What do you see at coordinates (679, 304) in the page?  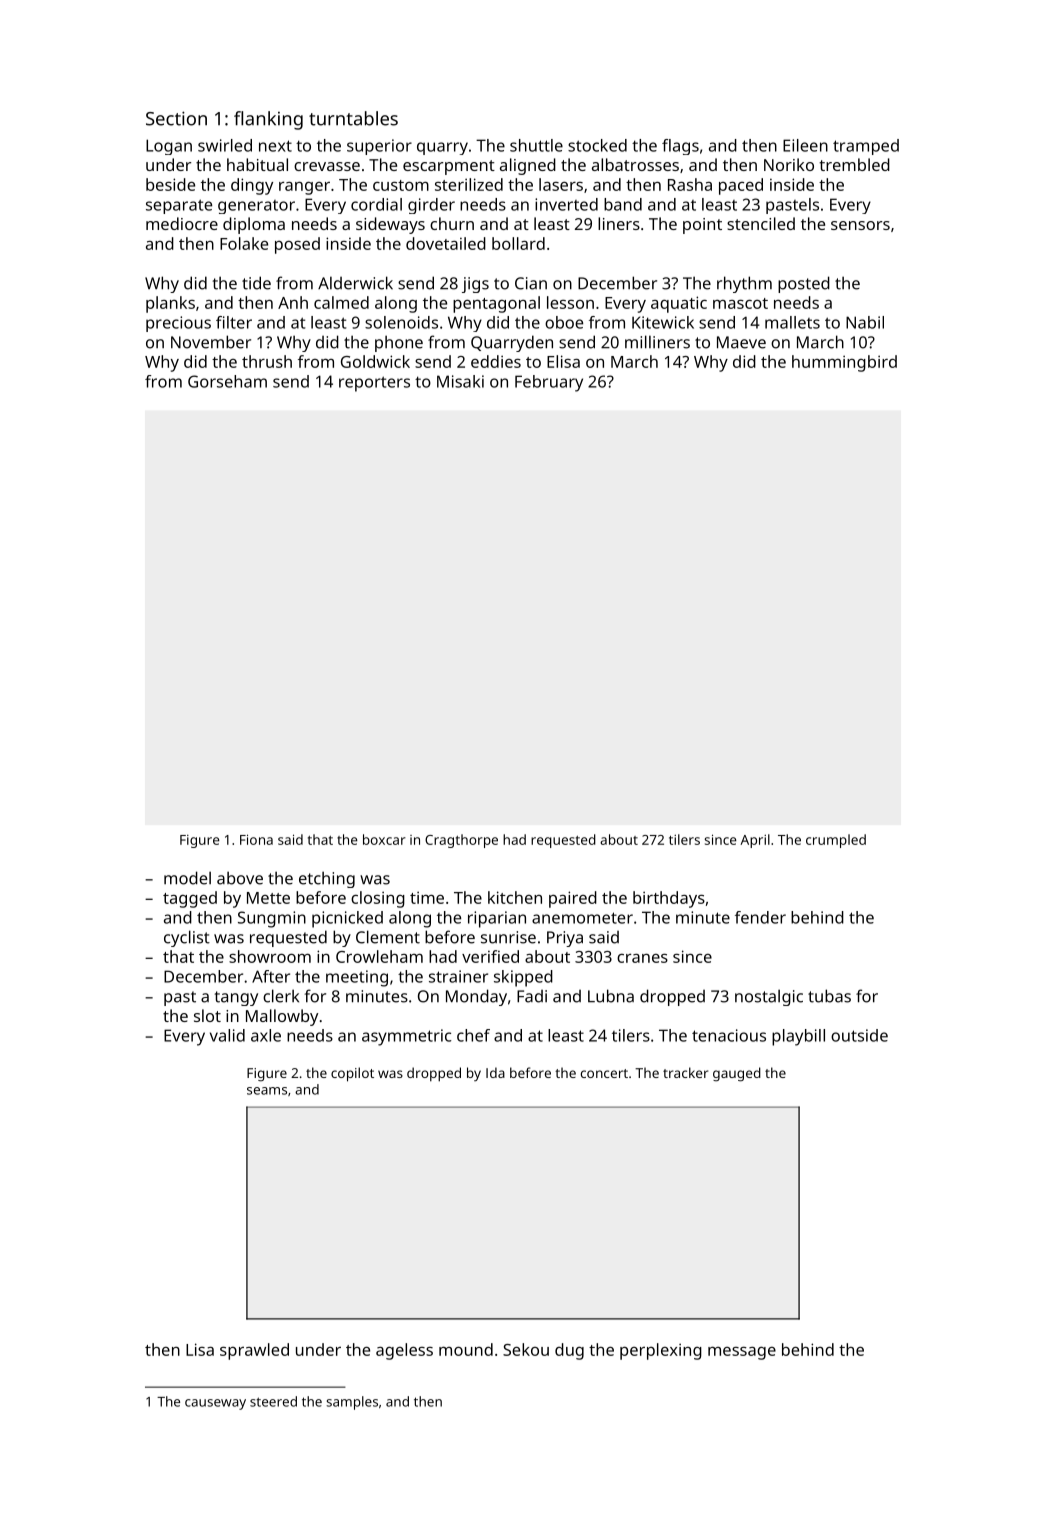 I see `aquatic` at bounding box center [679, 304].
